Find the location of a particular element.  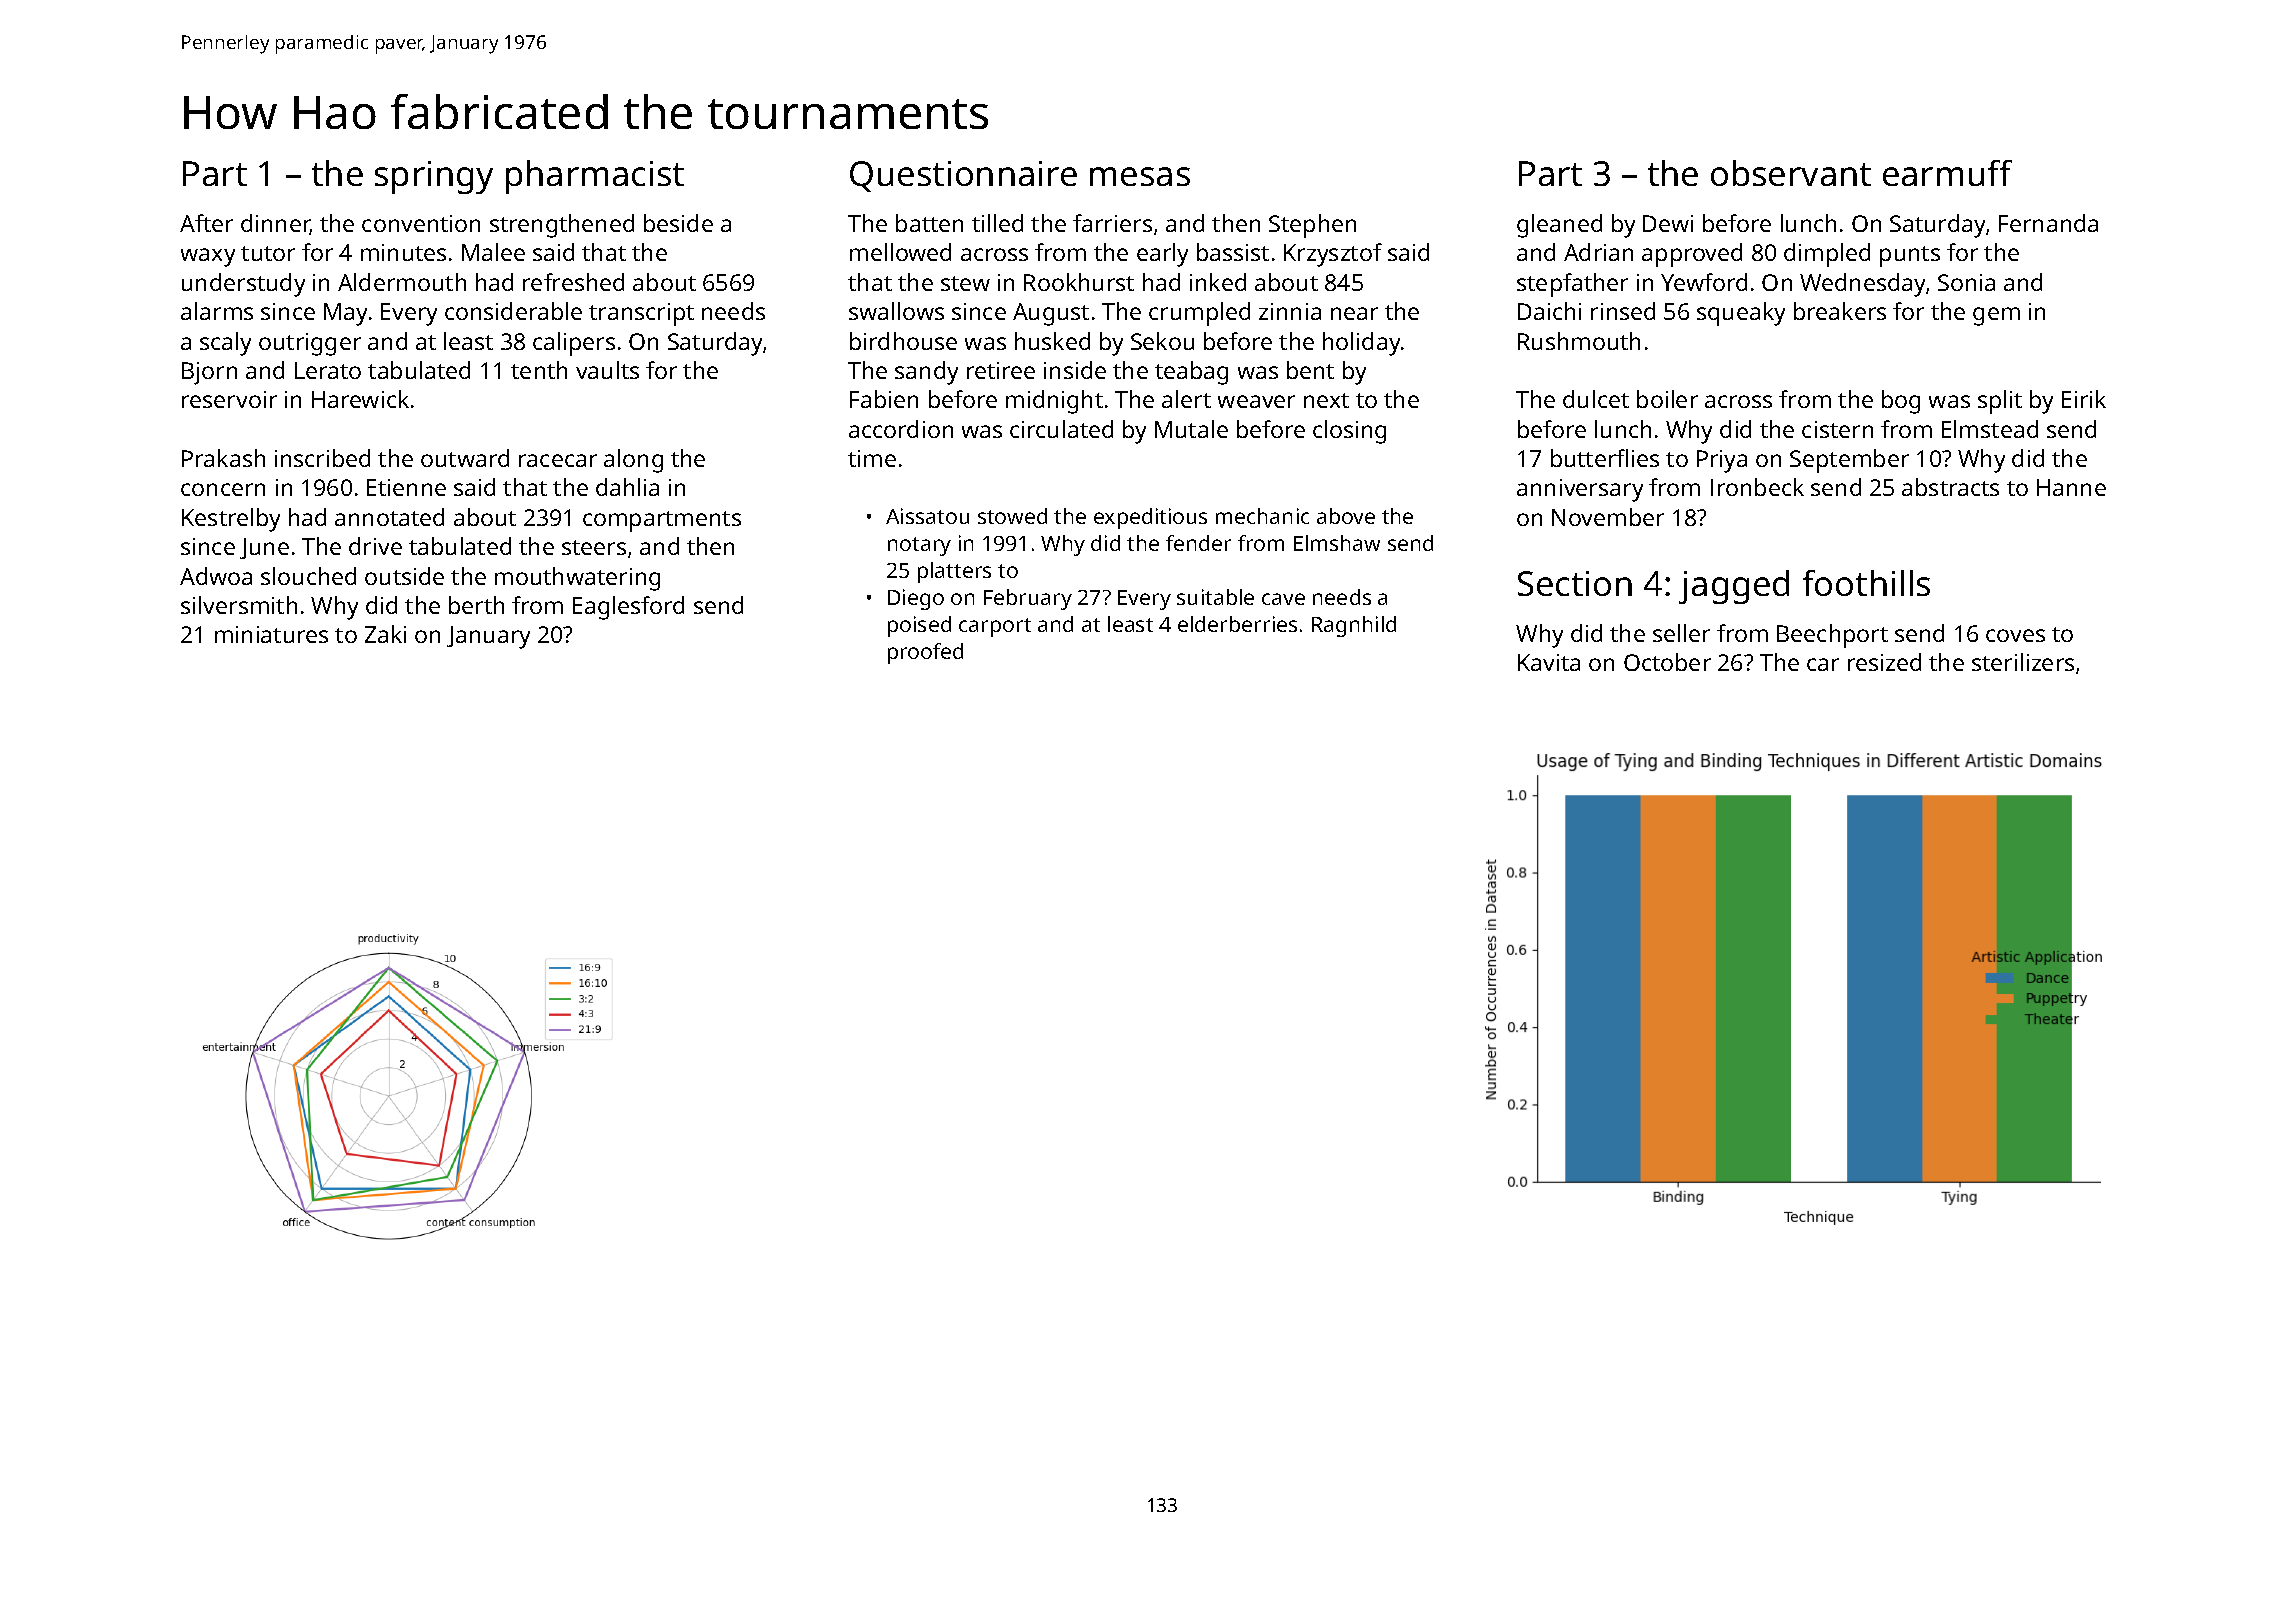

Aissatou is located at coordinates (927, 516).
